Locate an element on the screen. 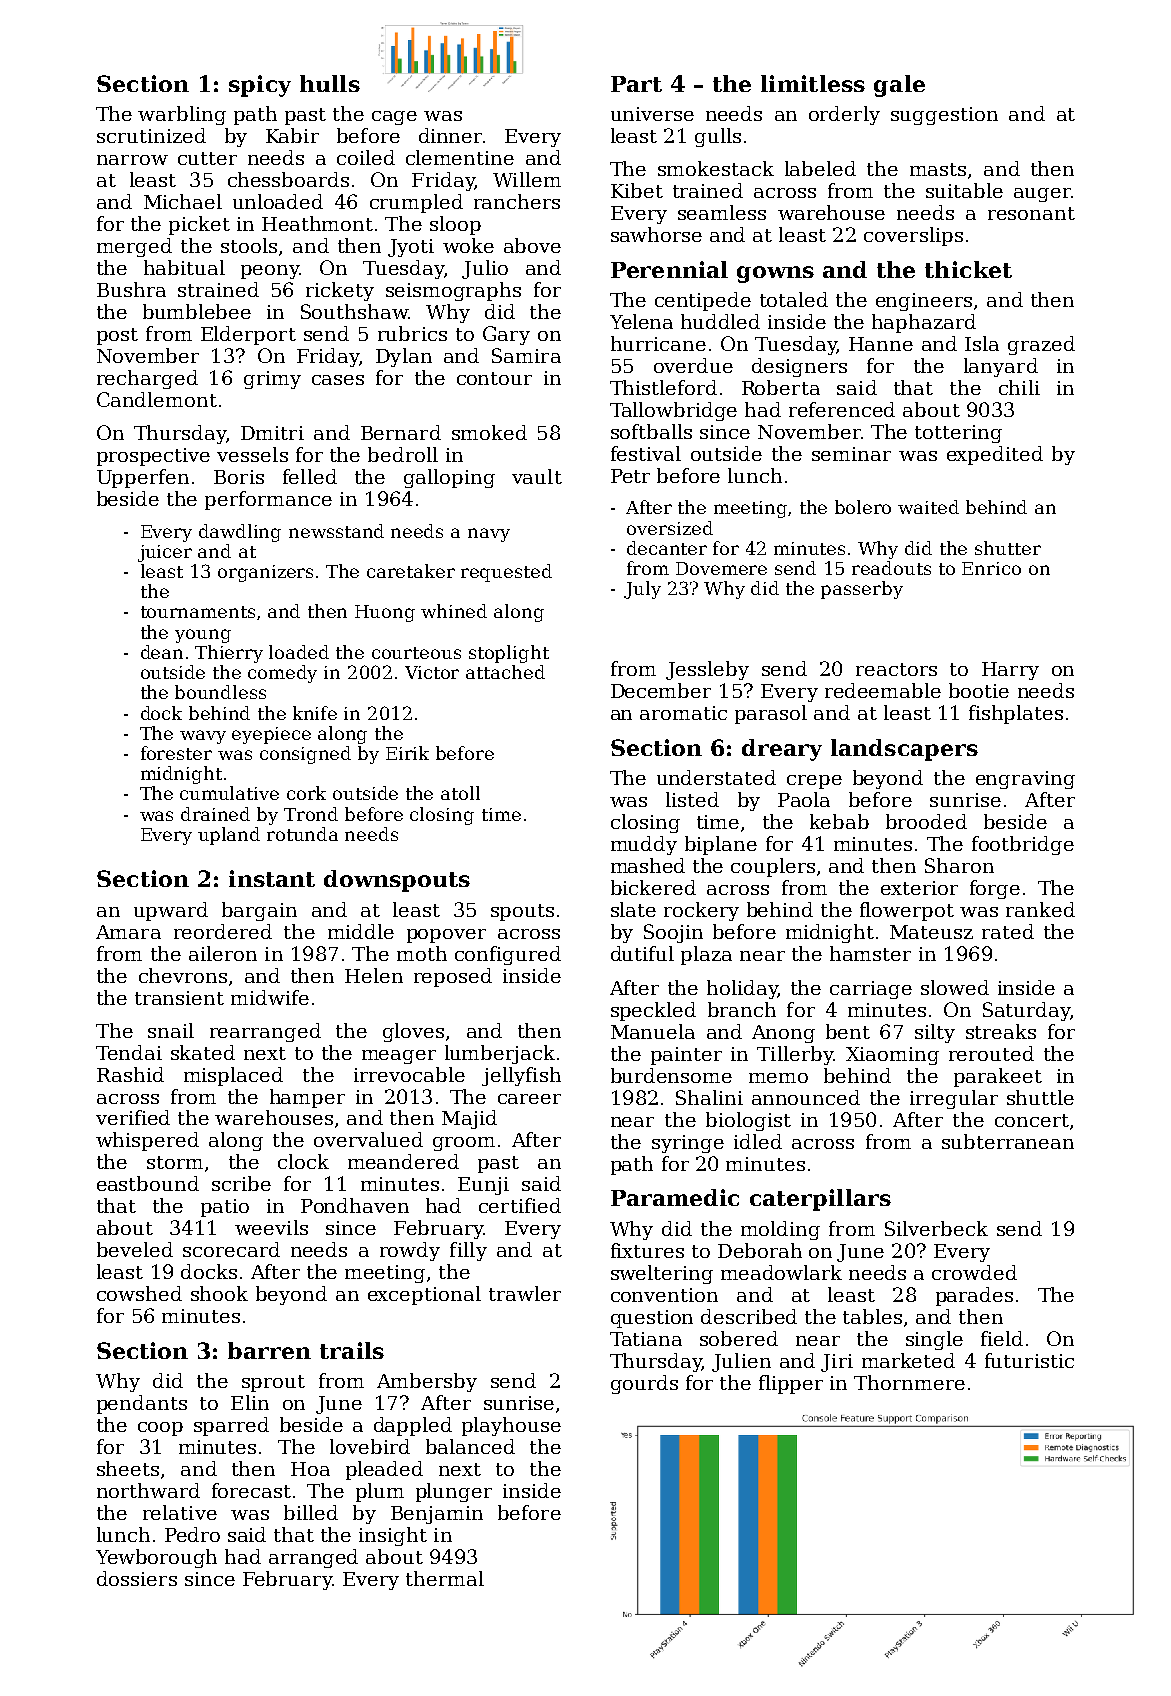 The height and width of the screenshot is (1696, 1171). flipper is located at coordinates (791, 1384).
